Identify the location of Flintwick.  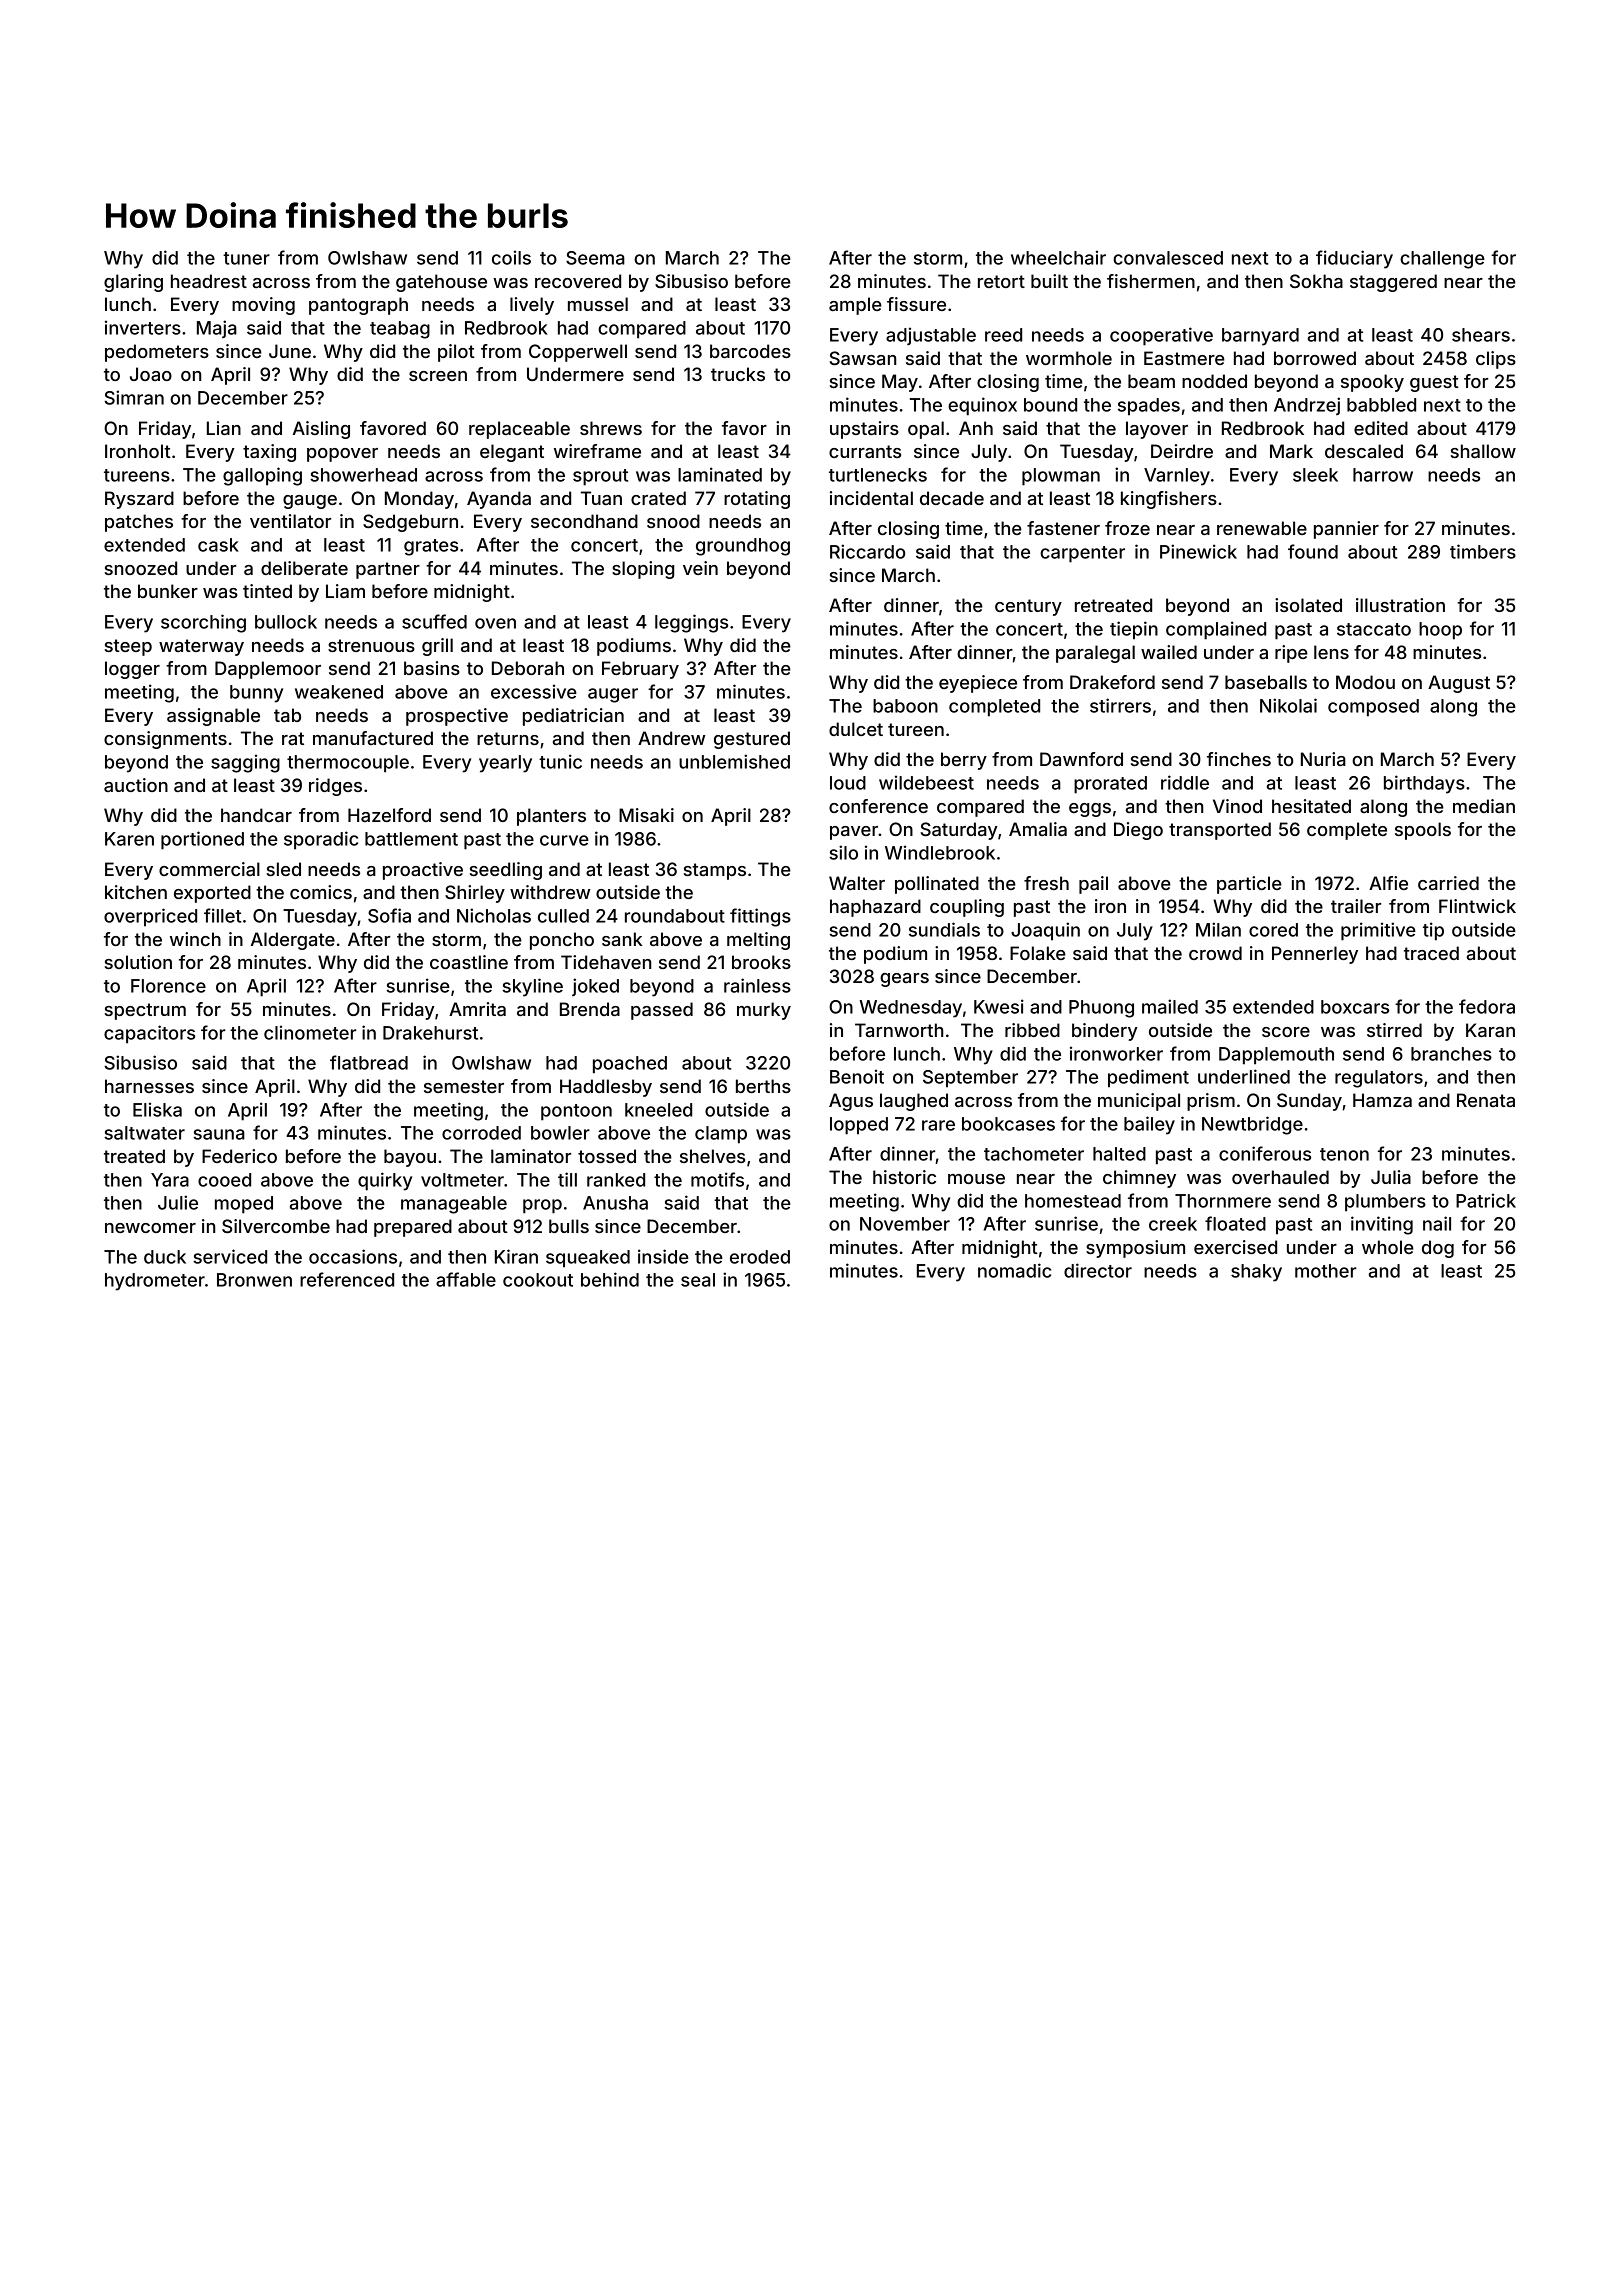
(1477, 906).
